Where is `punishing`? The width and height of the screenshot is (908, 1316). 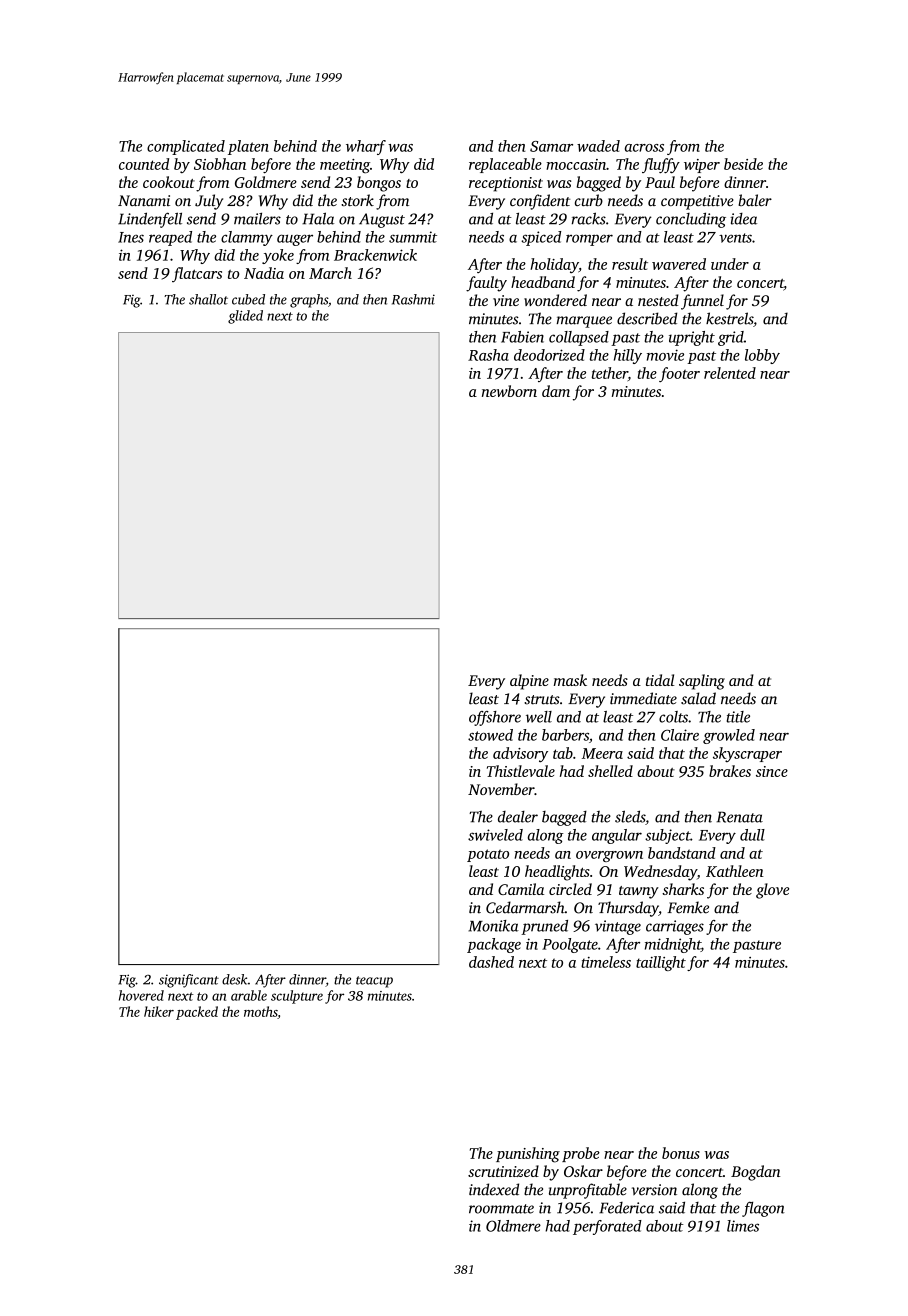
punishing is located at coordinates (528, 1155).
